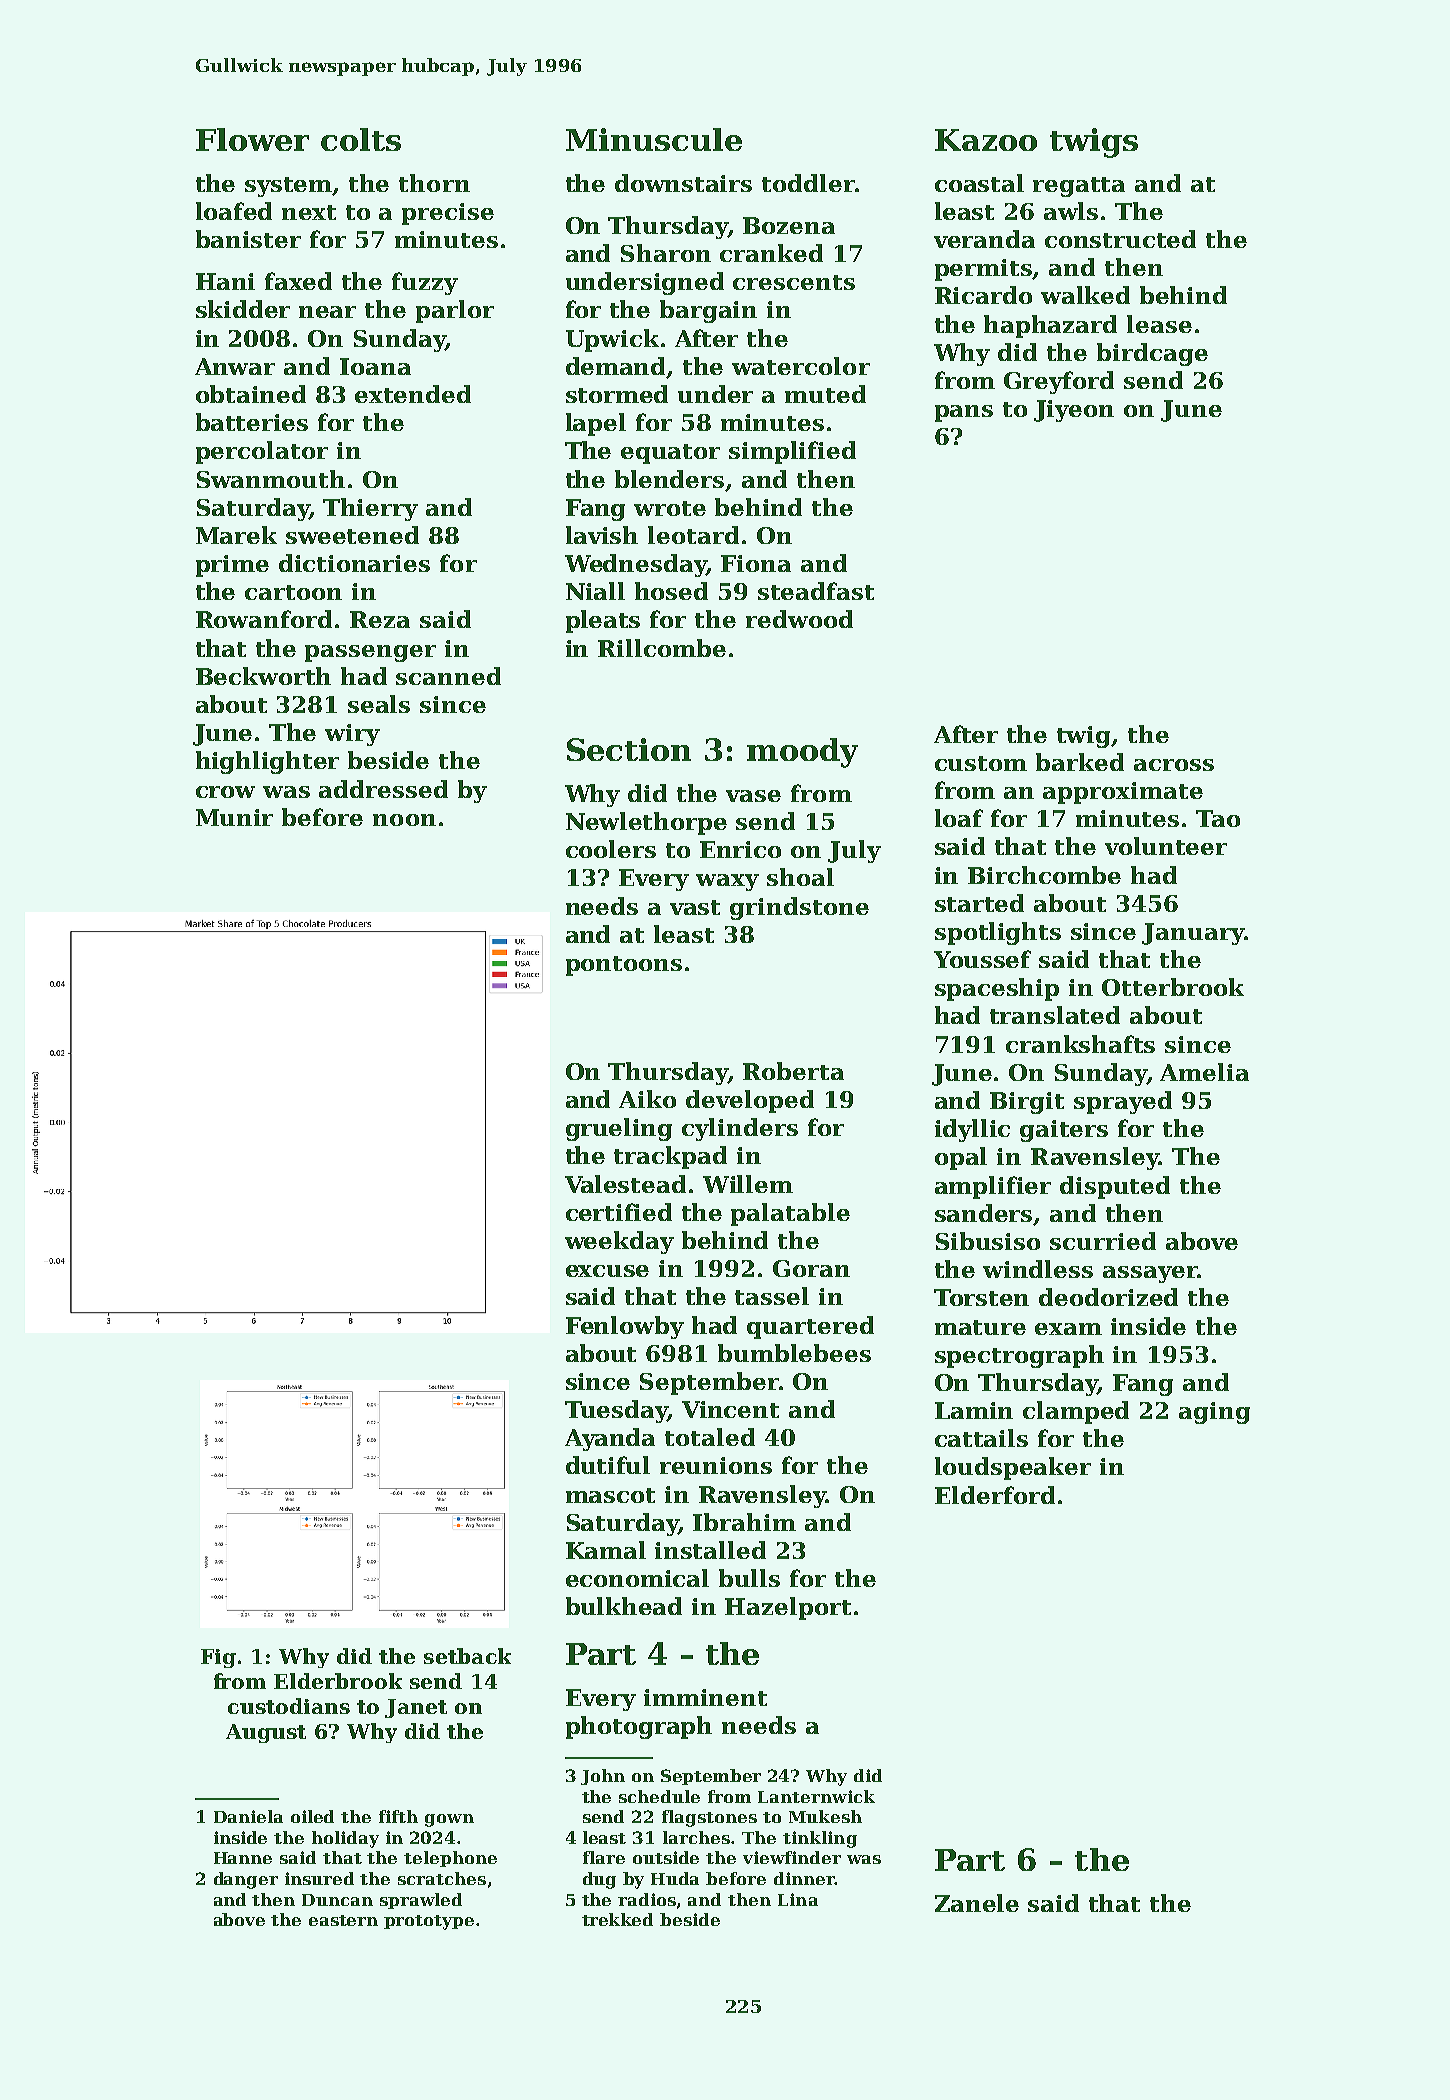 The image size is (1450, 2100). Describe the element at coordinates (246, 1880) in the screenshot. I see `danger` at that location.
